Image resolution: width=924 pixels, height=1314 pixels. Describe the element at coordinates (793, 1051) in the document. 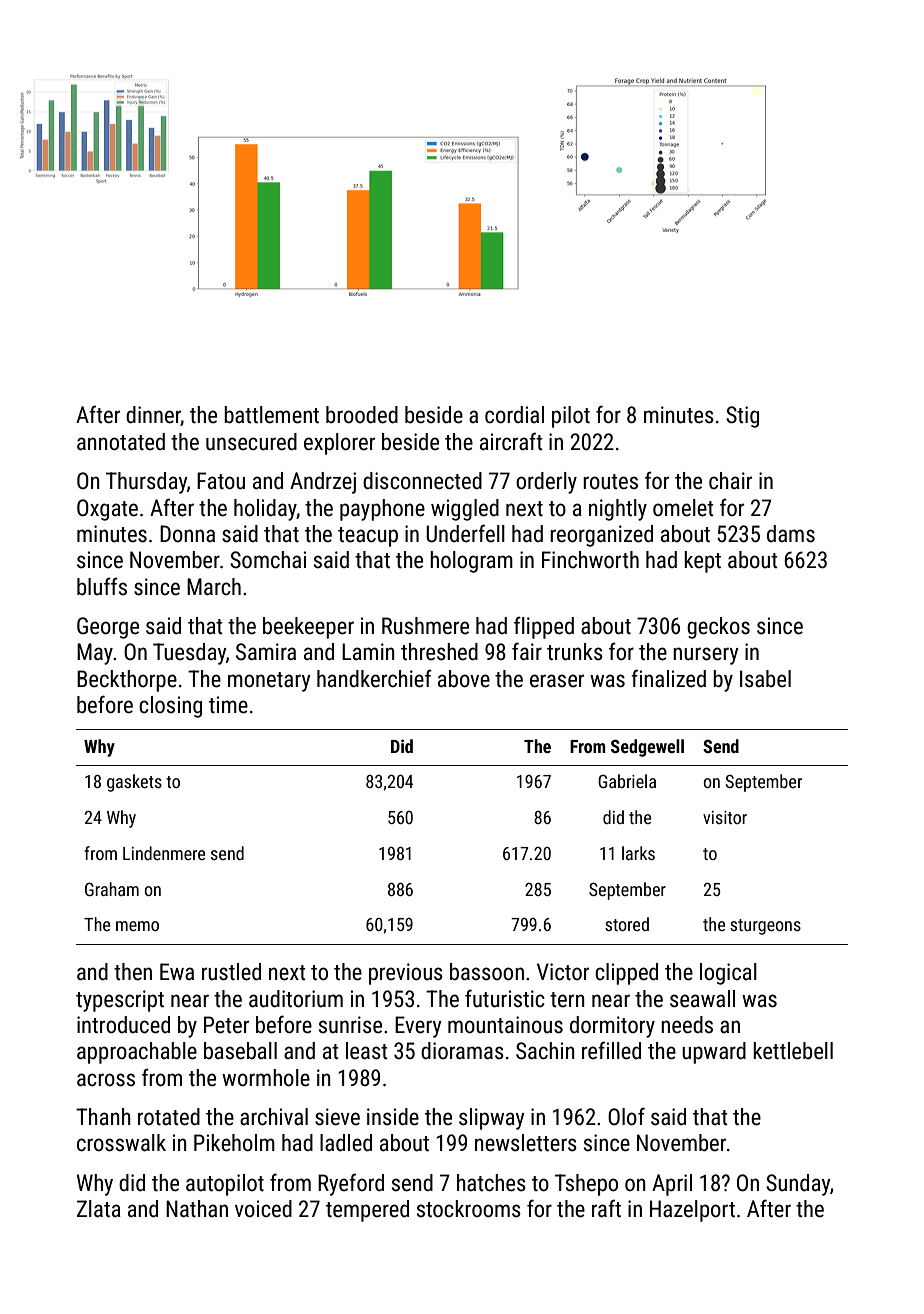

I see `kettlebell` at that location.
